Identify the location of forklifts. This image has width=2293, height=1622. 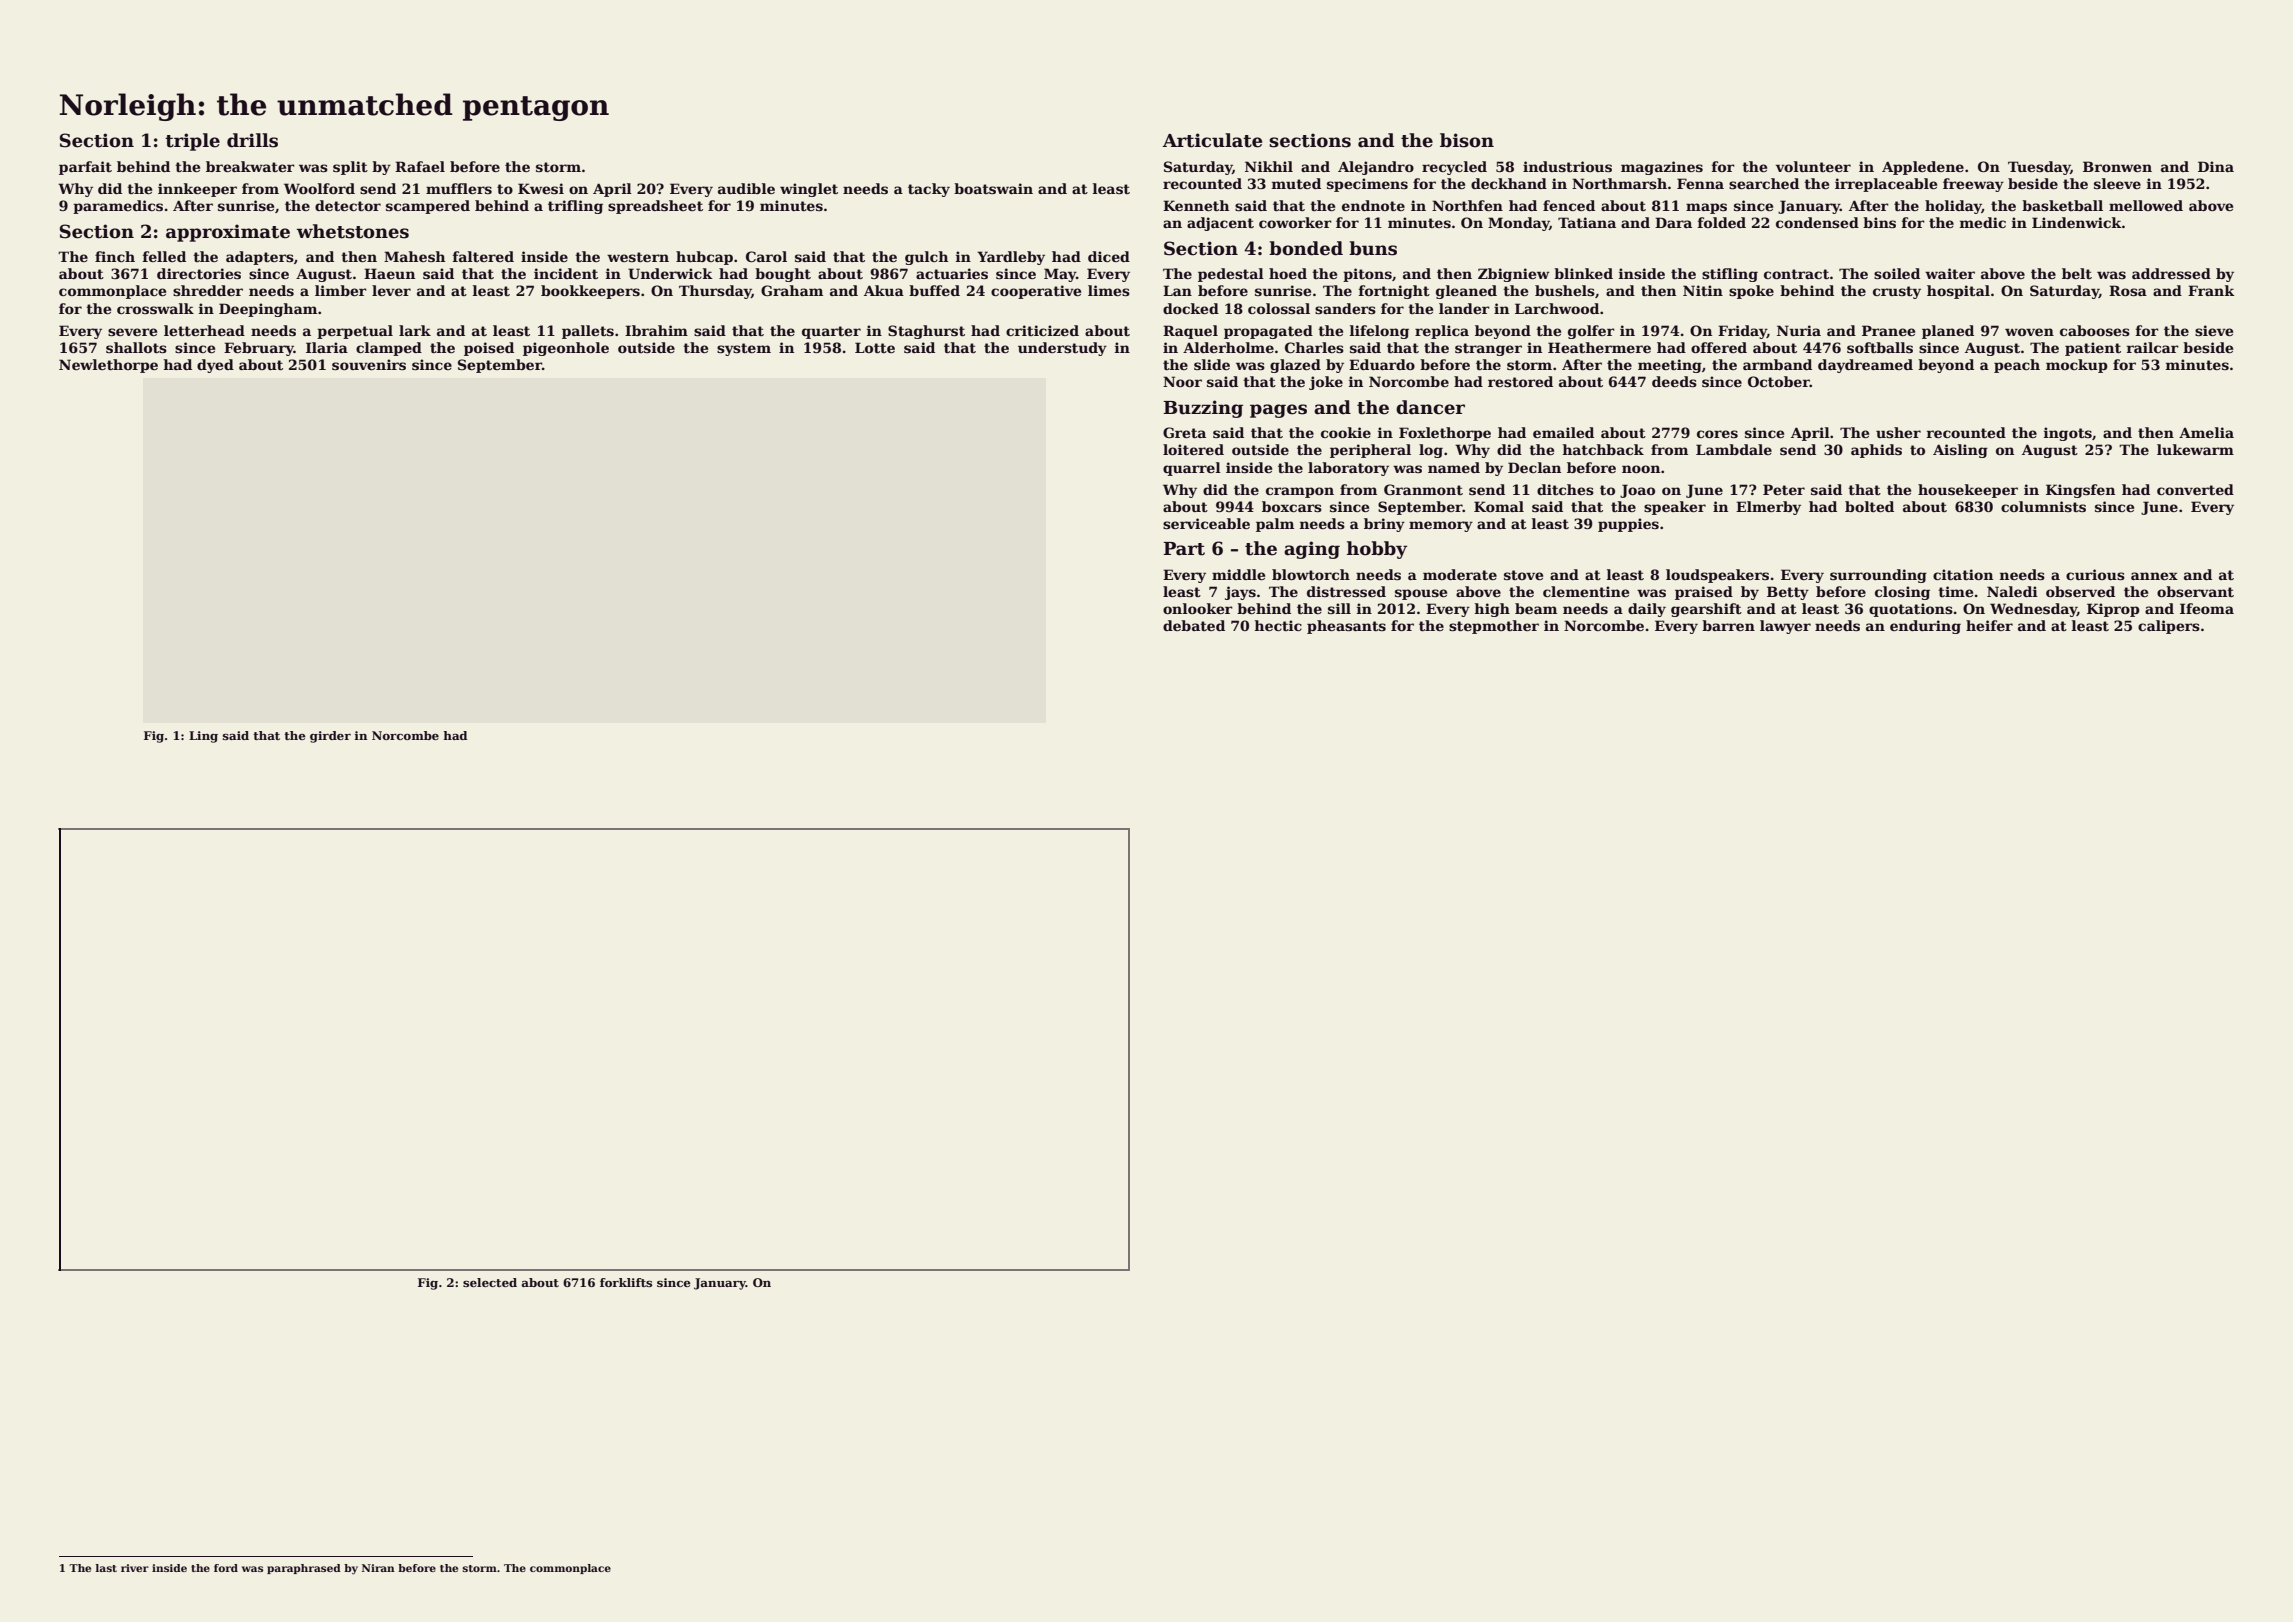
(626, 1282).
